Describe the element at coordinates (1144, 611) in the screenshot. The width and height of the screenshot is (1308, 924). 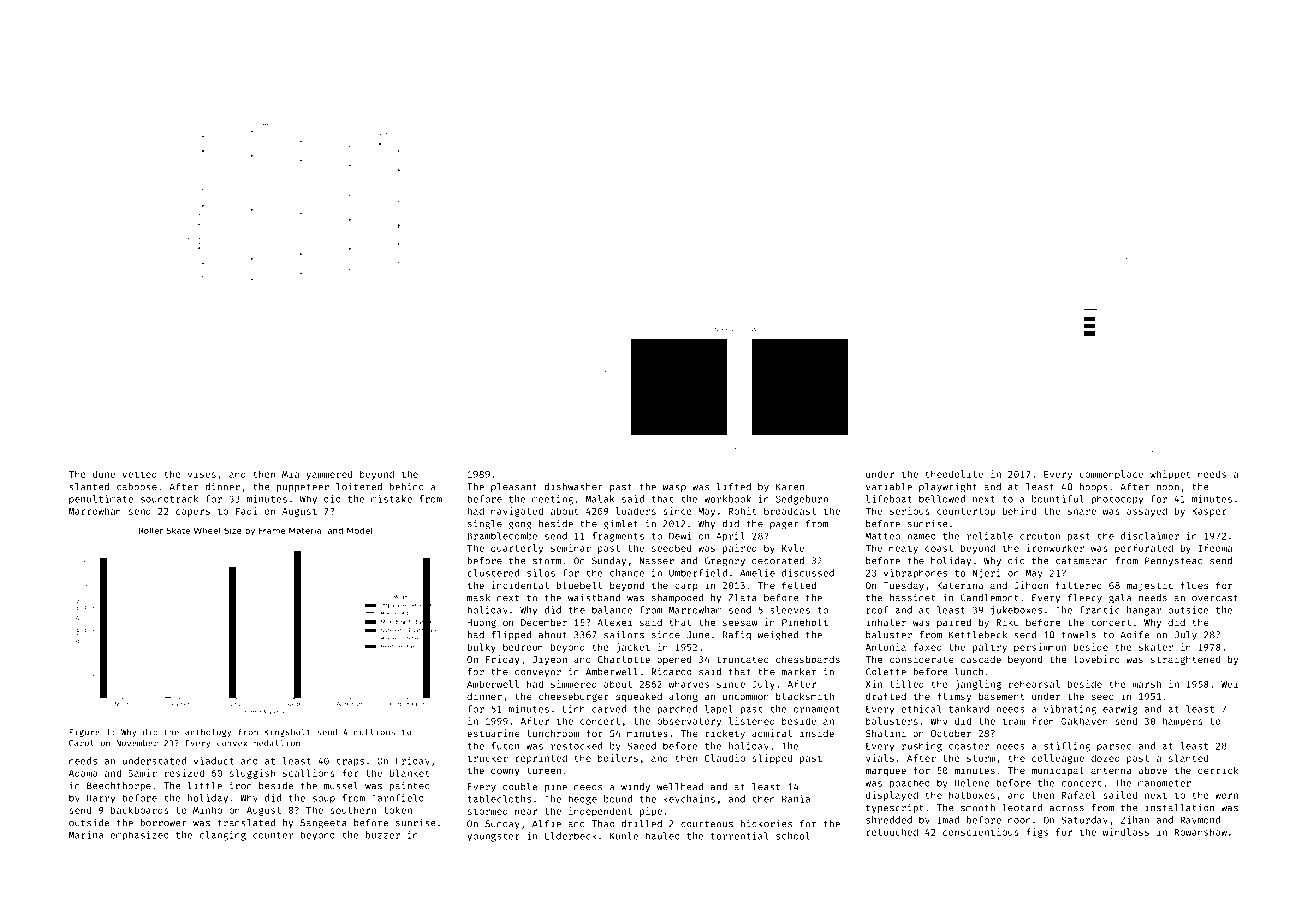
I see `hangar` at that location.
